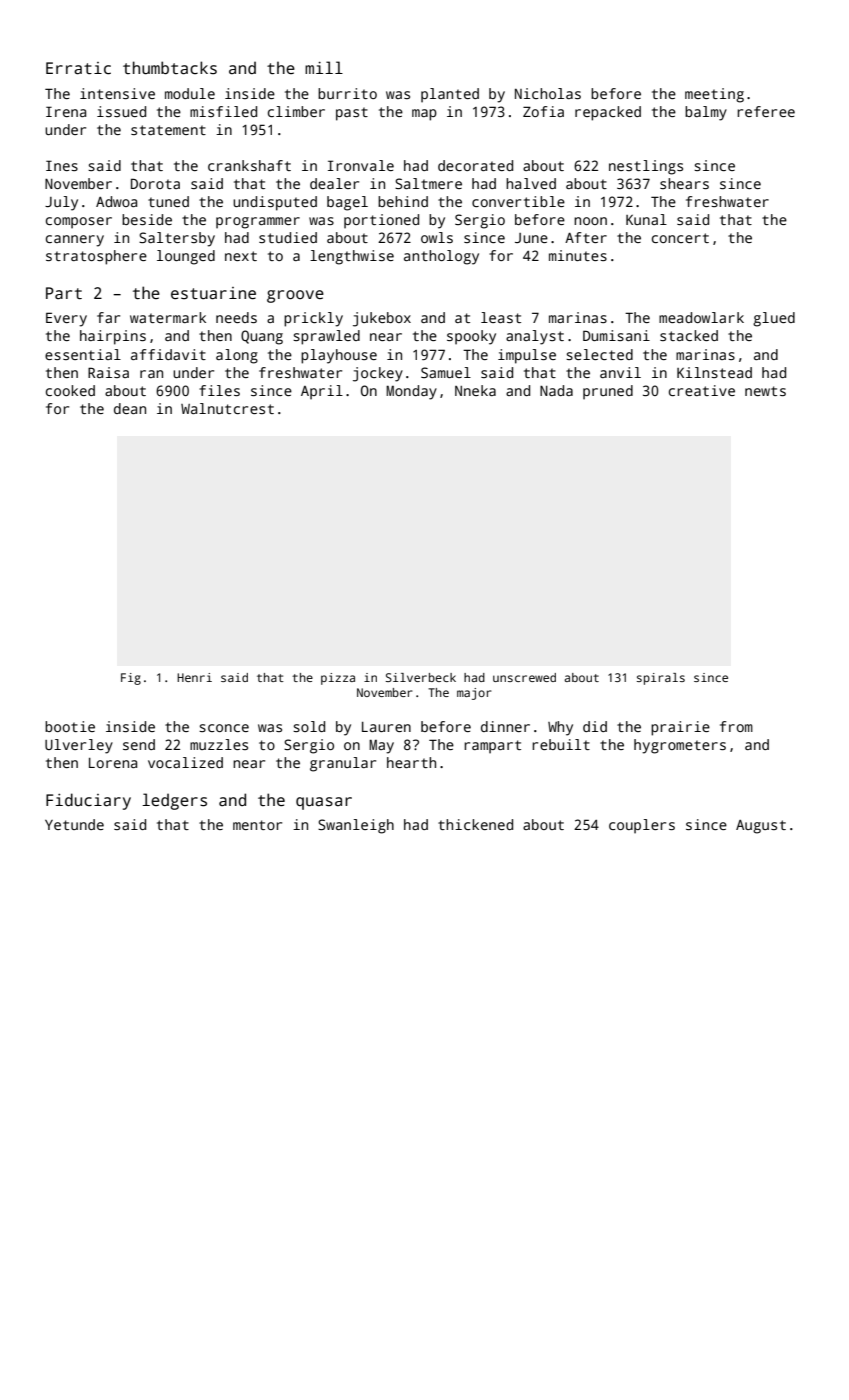  What do you see at coordinates (174, 801) in the screenshot?
I see `ledgers` at bounding box center [174, 801].
